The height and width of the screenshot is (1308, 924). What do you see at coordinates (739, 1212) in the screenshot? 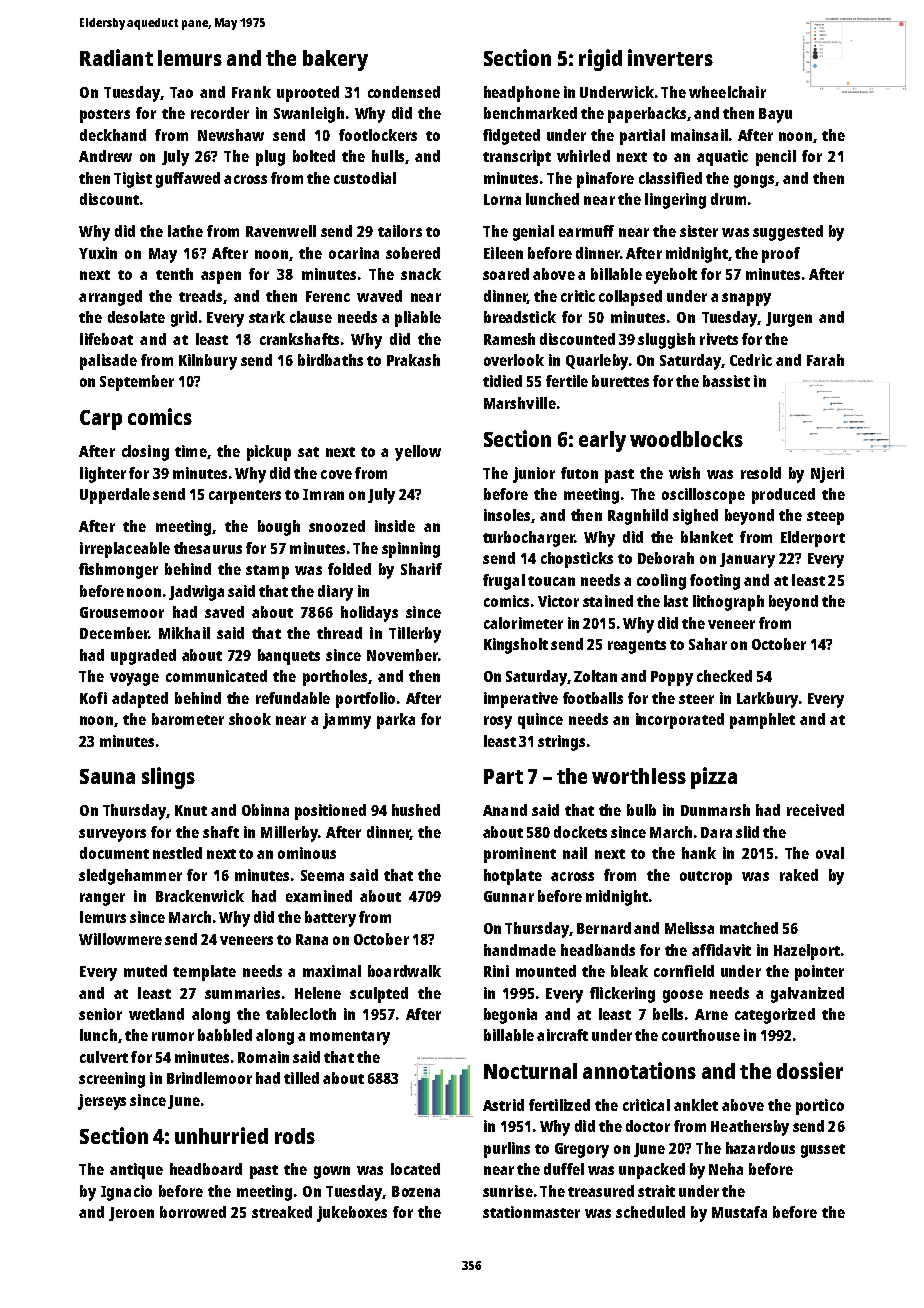
I see `Mustafa` at bounding box center [739, 1212].
